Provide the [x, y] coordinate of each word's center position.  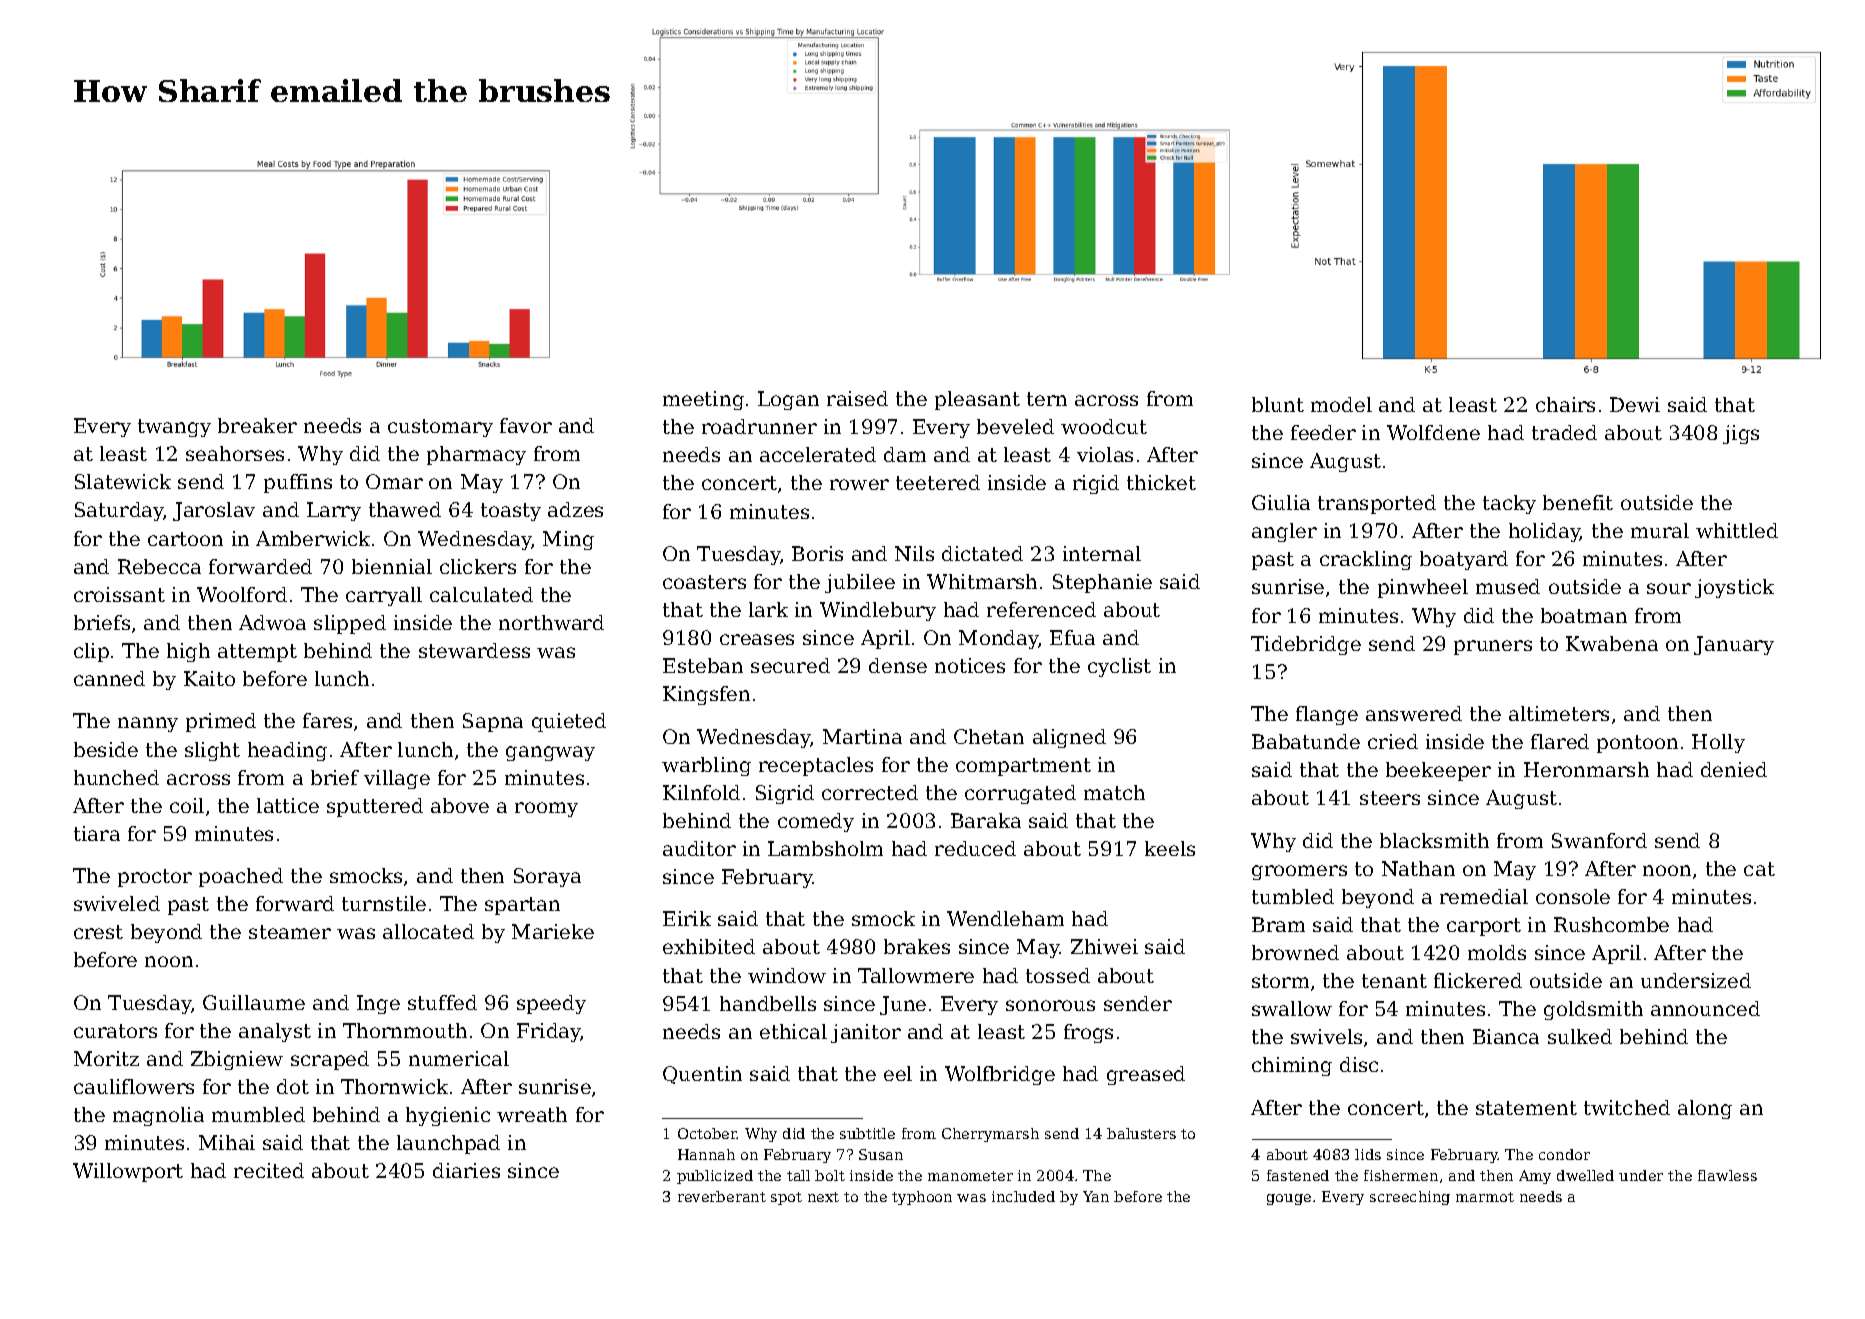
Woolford [242, 594]
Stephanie [1102, 583]
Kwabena [1612, 643]
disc [1359, 1064]
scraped [330, 1060]
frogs [1088, 1033]
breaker [257, 425]
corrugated [1020, 794]
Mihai [227, 1142]
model [1341, 404]
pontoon [1637, 744]
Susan [881, 1154]
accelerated [818, 454]
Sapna [493, 722]
